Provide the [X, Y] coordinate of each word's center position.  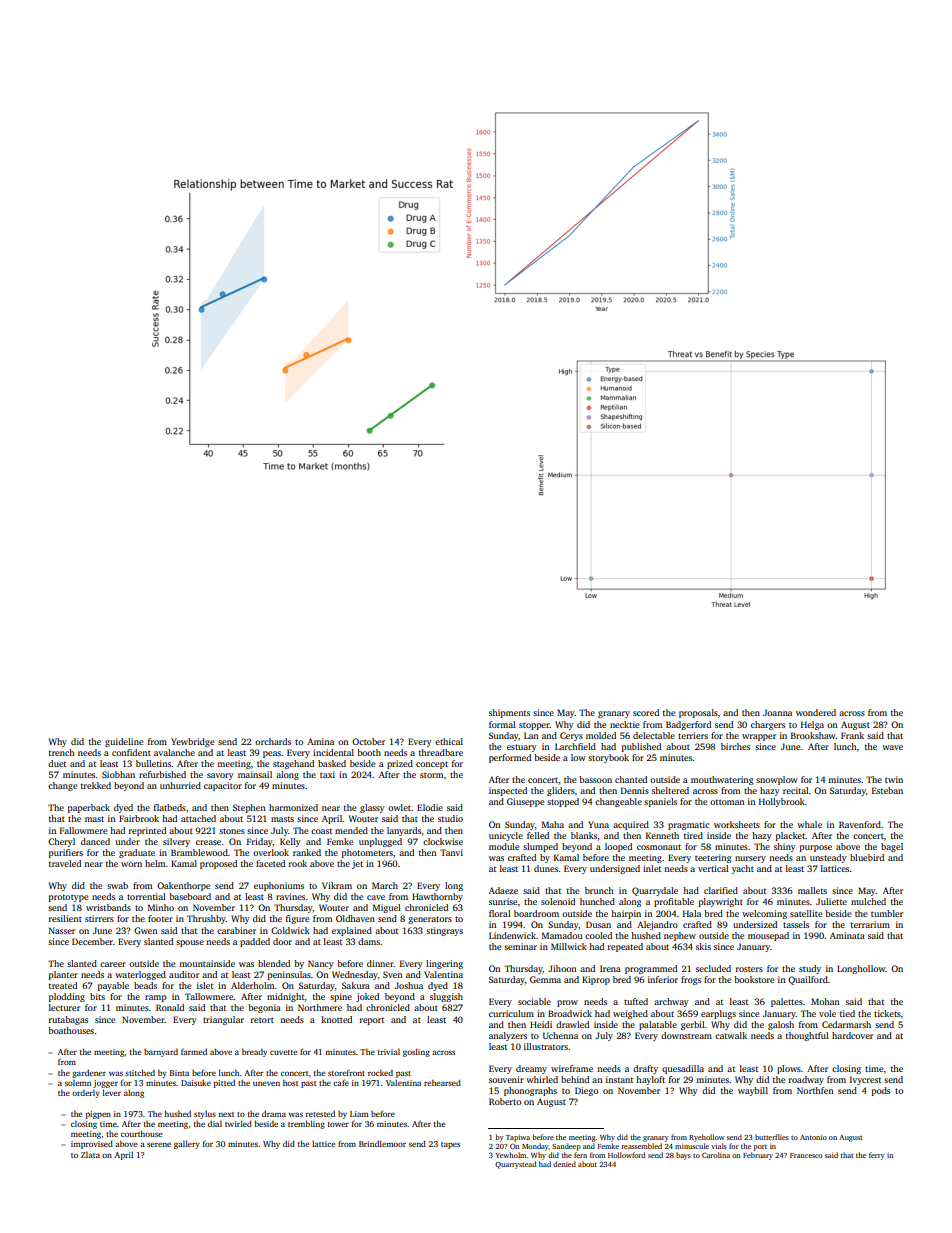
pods [881, 1091]
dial [215, 1123]
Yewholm [510, 1155]
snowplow [777, 780]
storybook [608, 758]
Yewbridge [192, 742]
